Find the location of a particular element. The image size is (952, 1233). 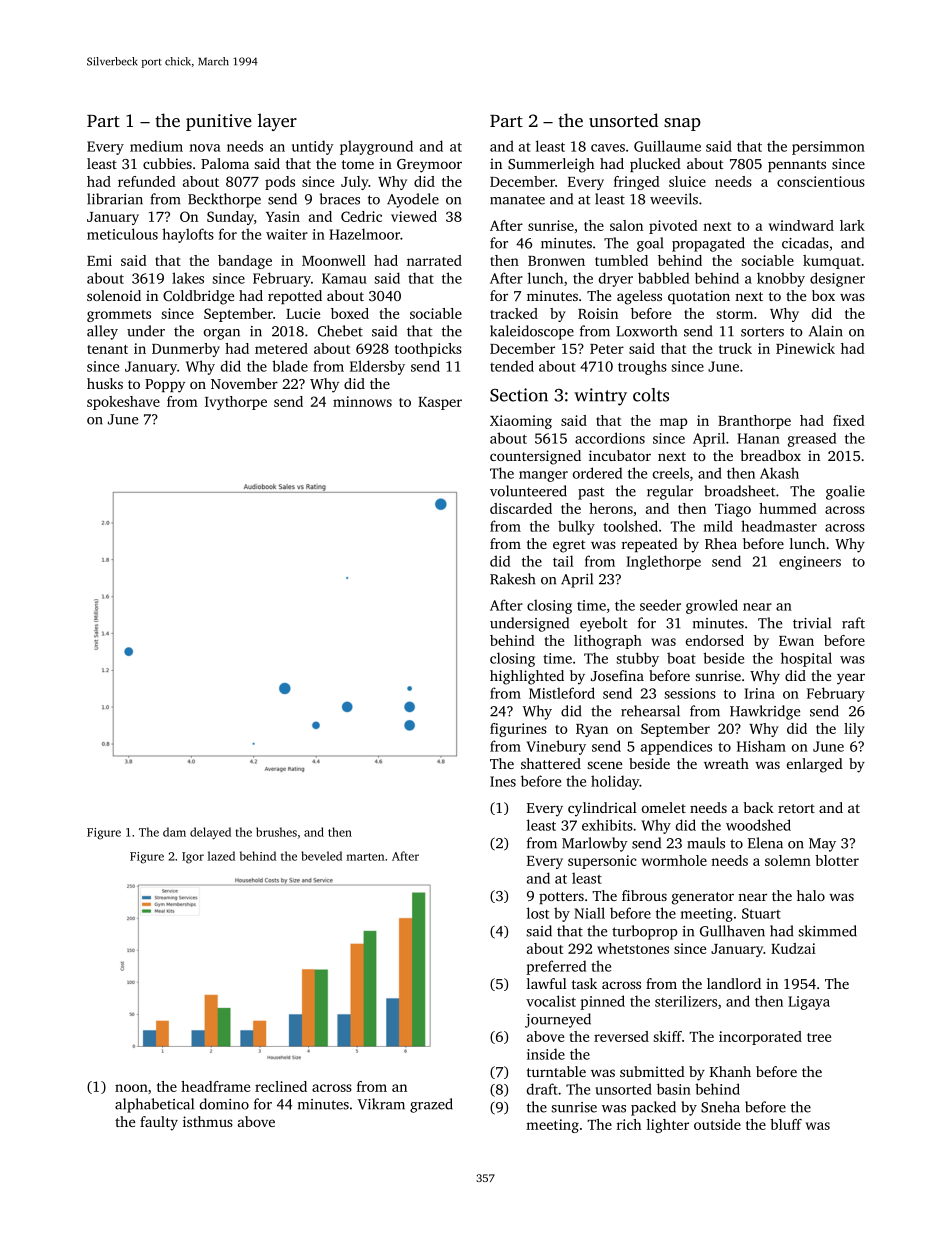

shattered is located at coordinates (551, 763).
